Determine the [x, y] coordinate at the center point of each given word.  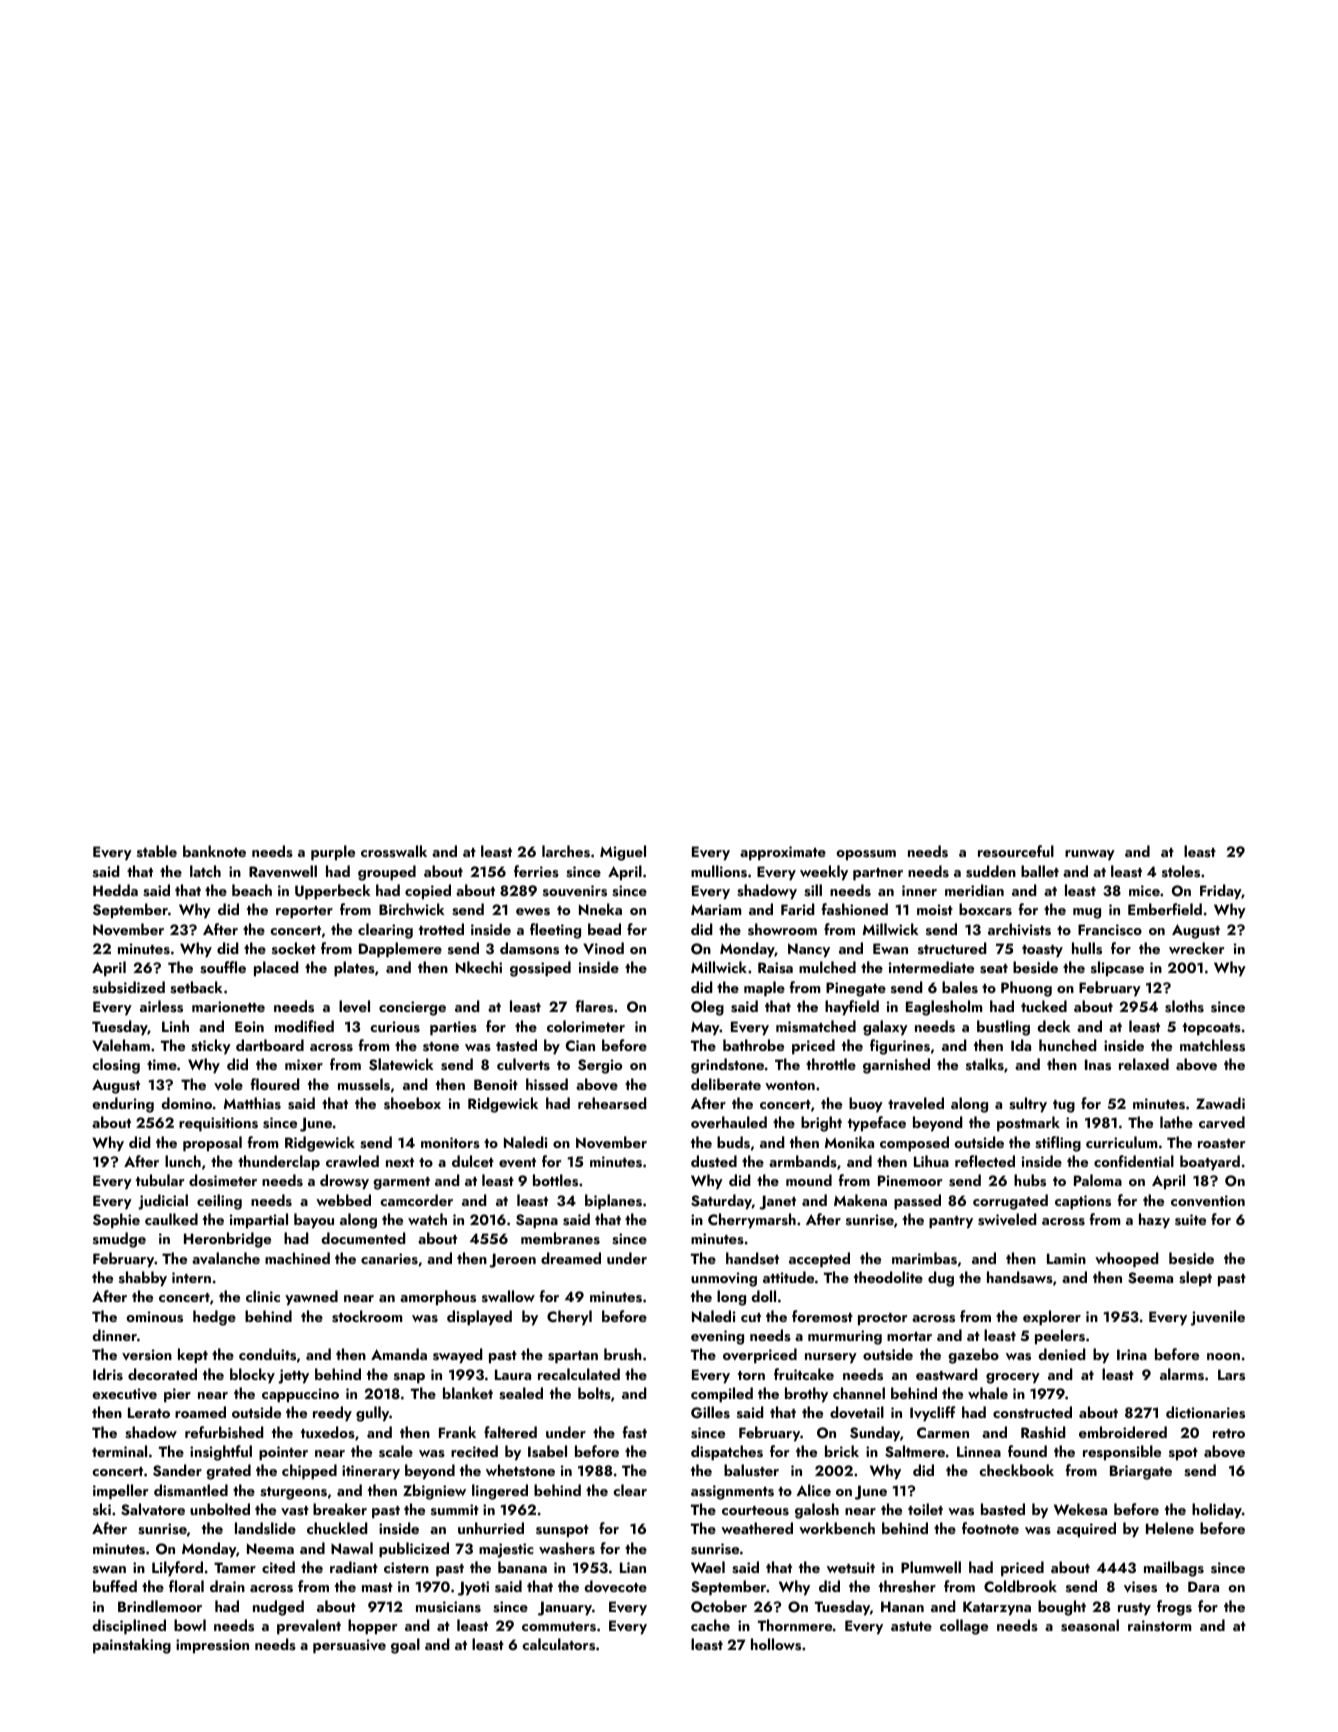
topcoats [1212, 1029]
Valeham [121, 1045]
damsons [529, 948]
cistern [406, 1568]
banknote [214, 851]
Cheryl [569, 1318]
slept [1195, 1279]
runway [1090, 855]
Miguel [623, 853]
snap [409, 1378]
